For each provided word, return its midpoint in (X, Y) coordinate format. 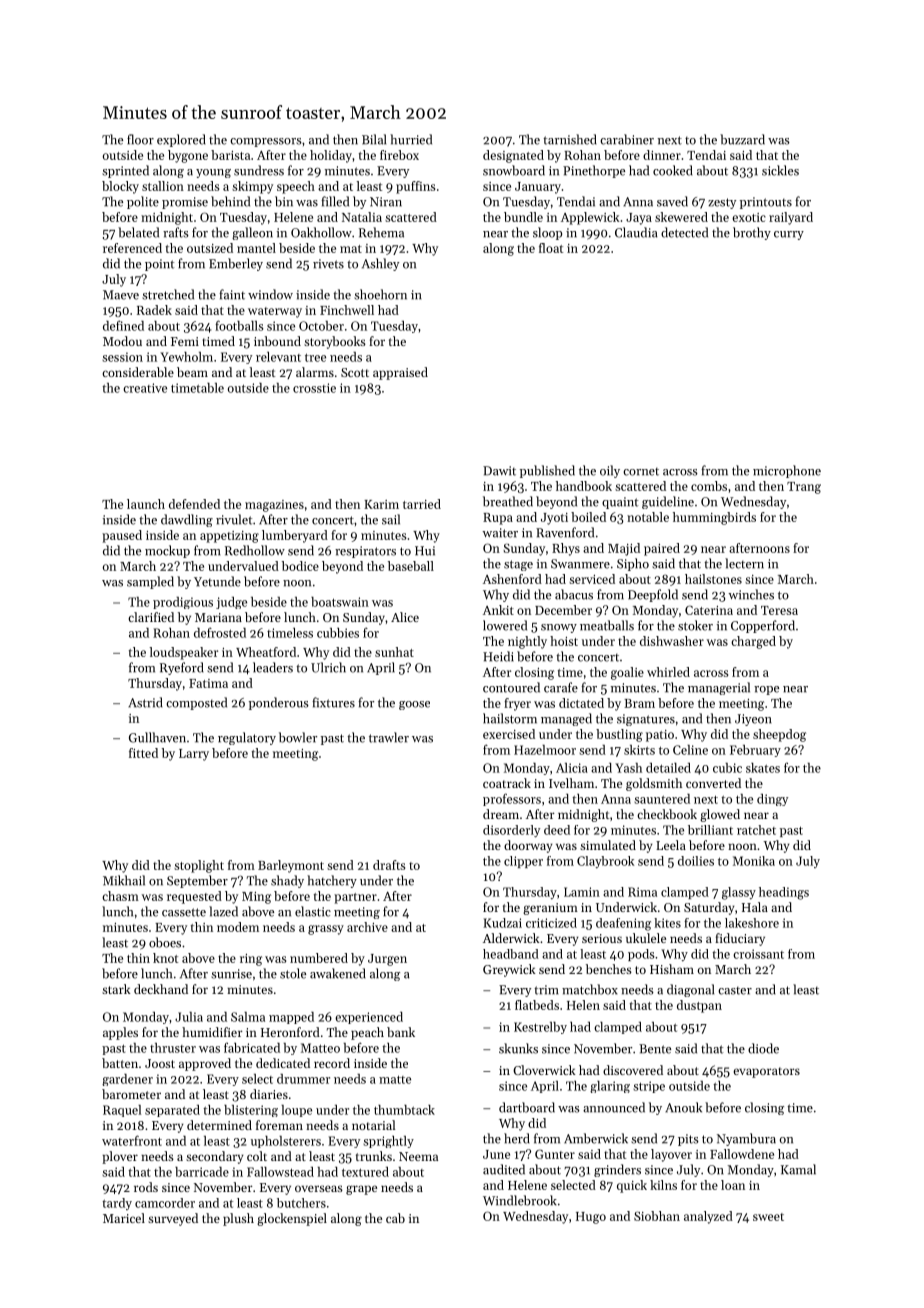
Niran (386, 202)
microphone (787, 471)
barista (230, 155)
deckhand (161, 989)
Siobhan (657, 1216)
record (332, 1063)
